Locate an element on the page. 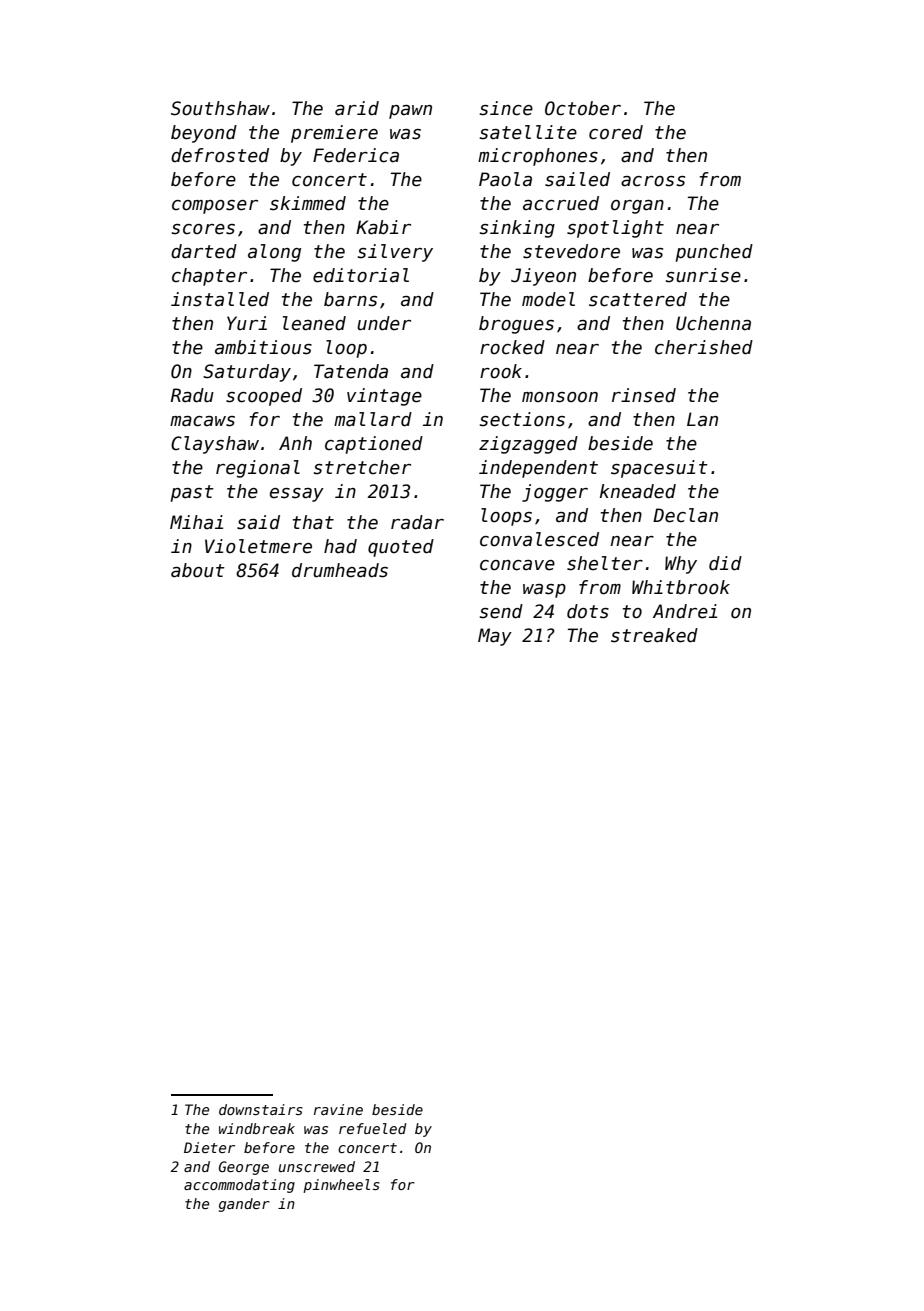 This document has width=924, height=1311. composer is located at coordinates (215, 207).
